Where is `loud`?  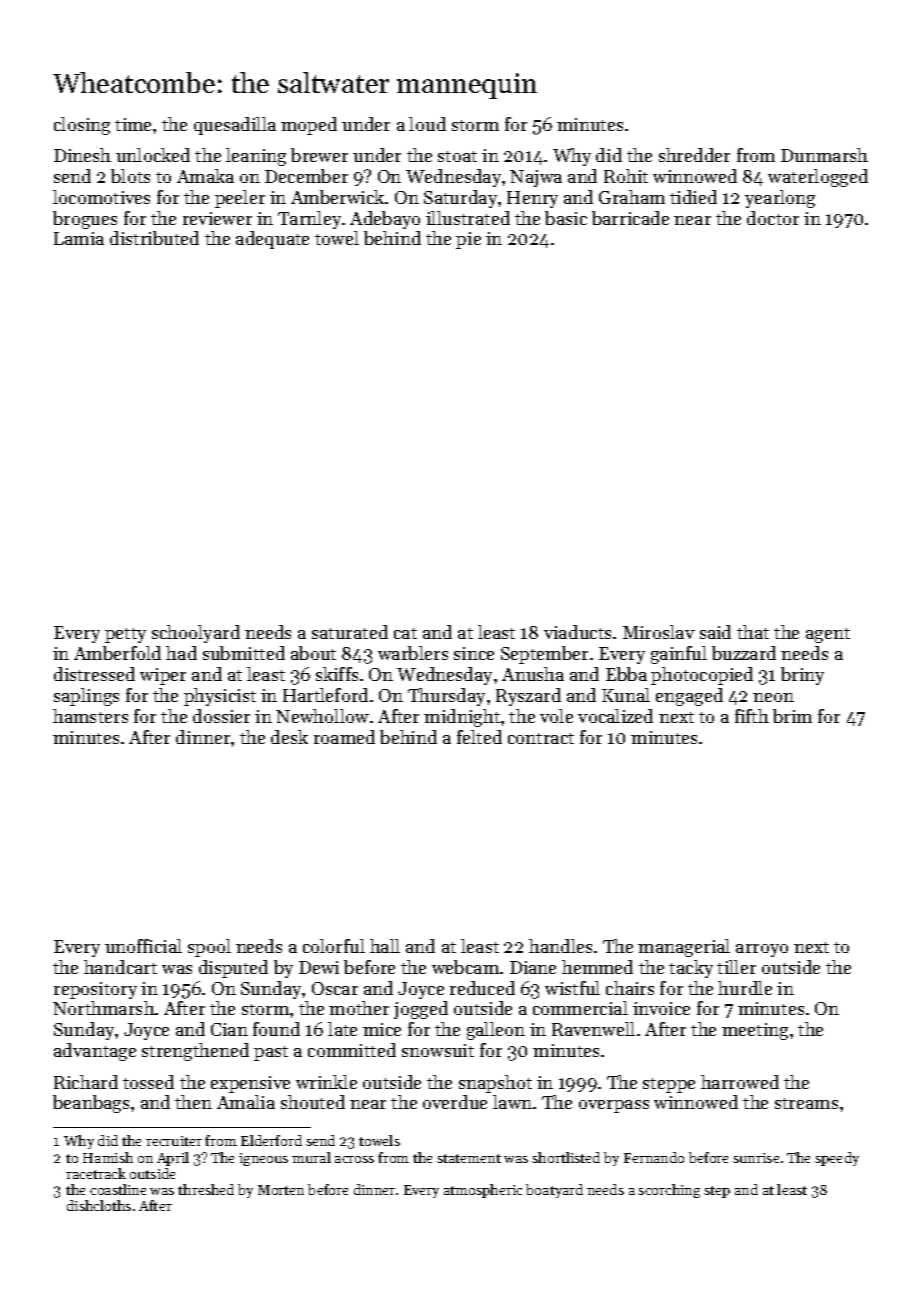
loud is located at coordinates (427, 124).
